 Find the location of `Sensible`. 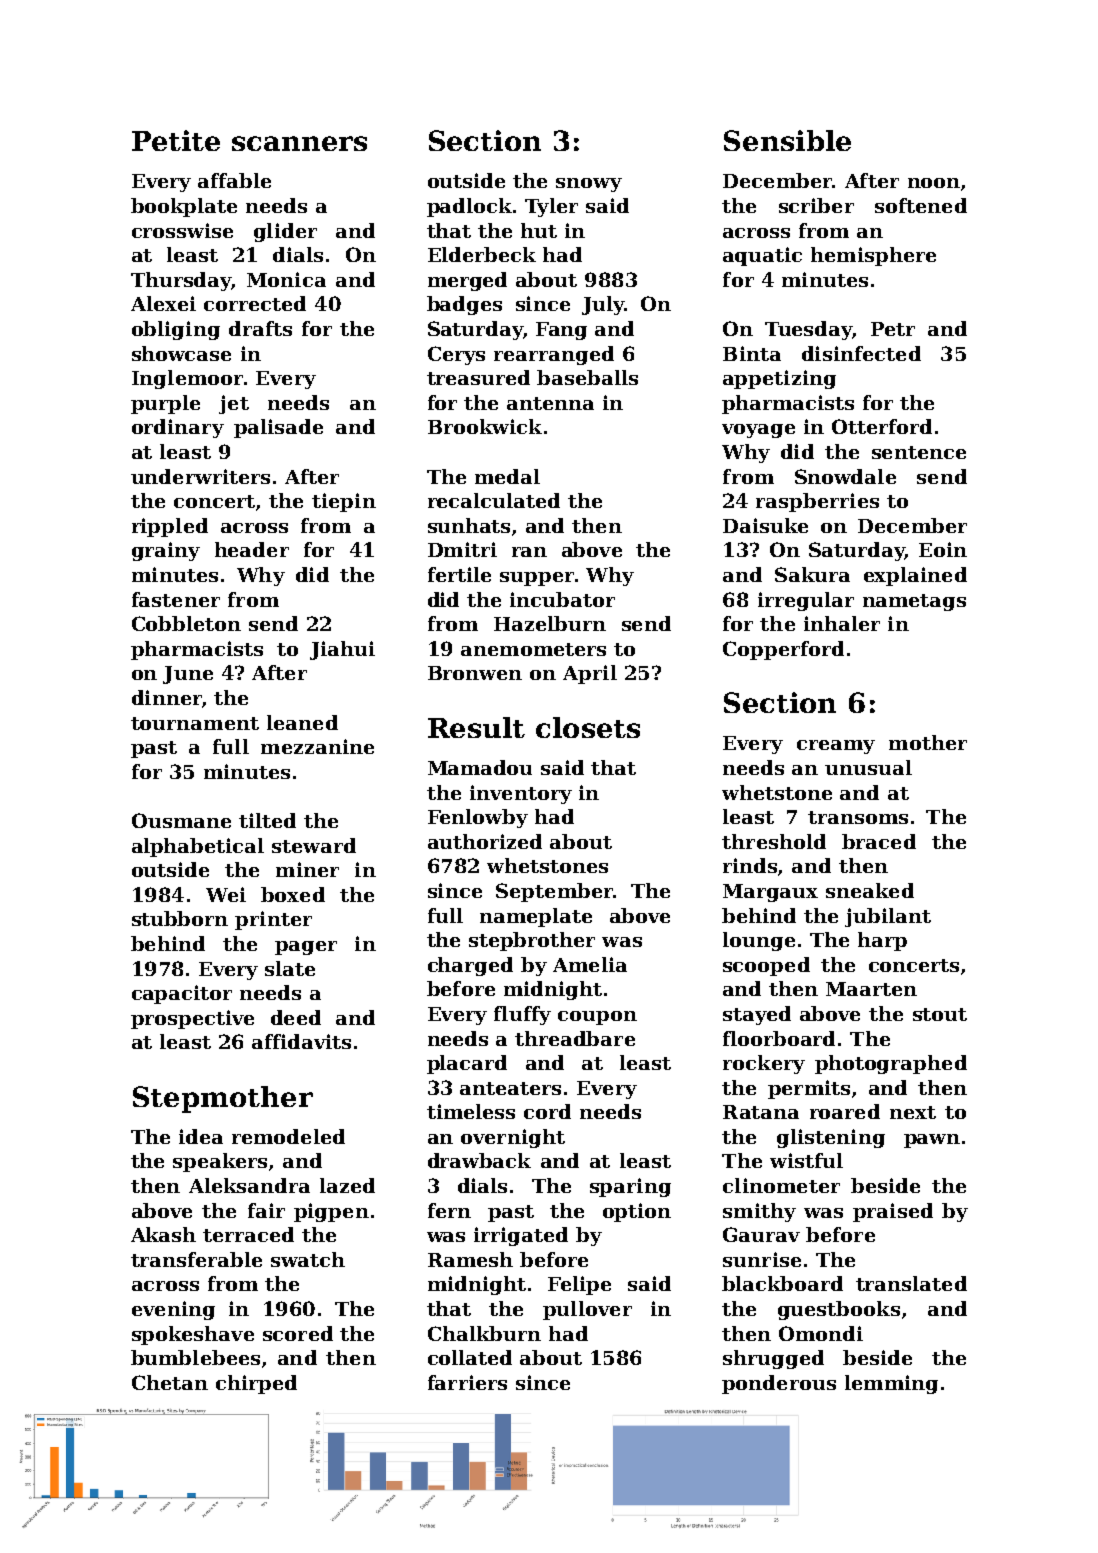

Sensible is located at coordinates (787, 140).
